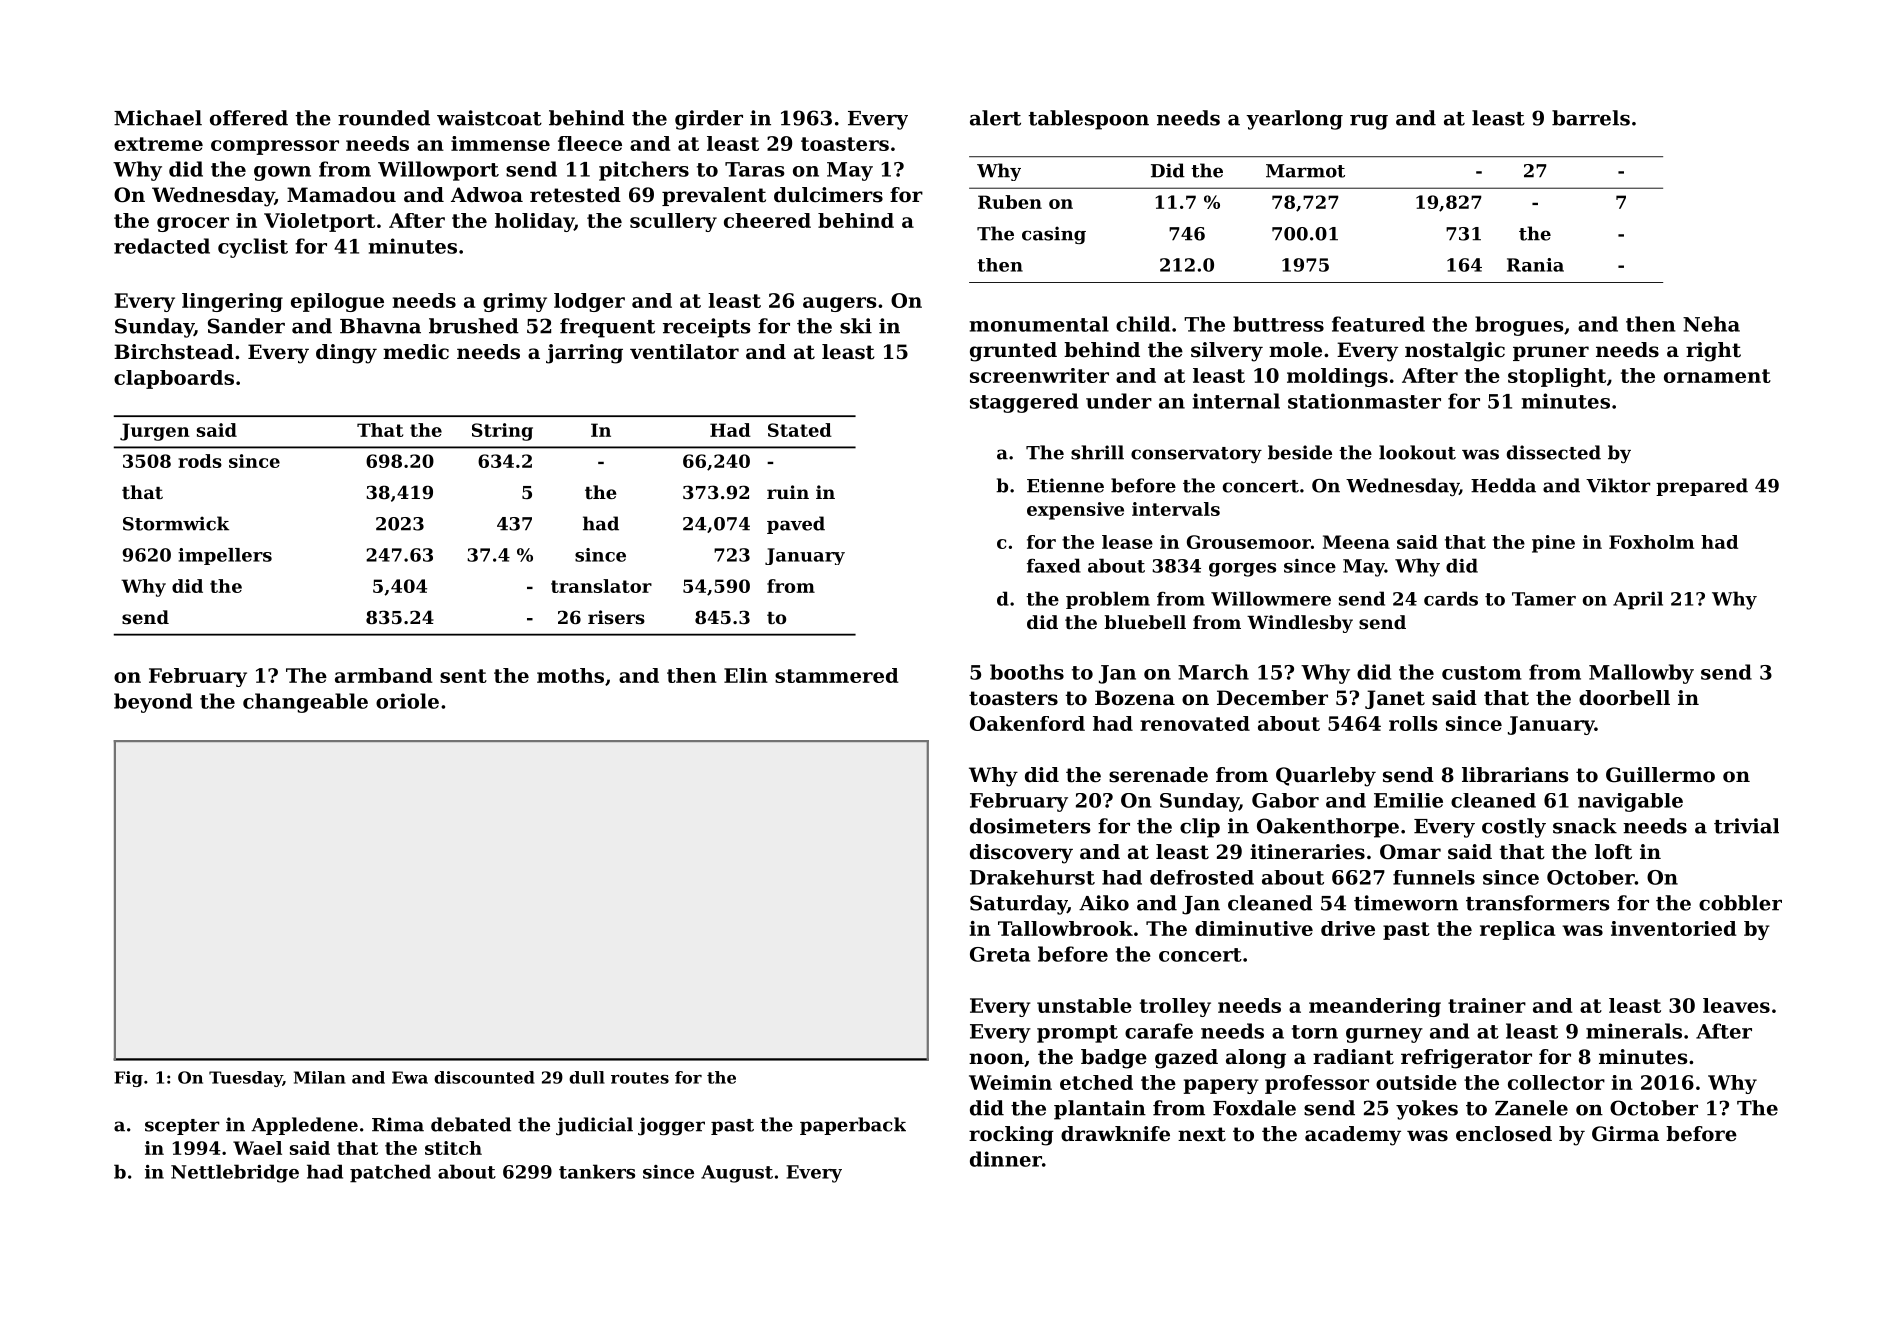  What do you see at coordinates (1591, 118) in the screenshot?
I see `barrels` at bounding box center [1591, 118].
